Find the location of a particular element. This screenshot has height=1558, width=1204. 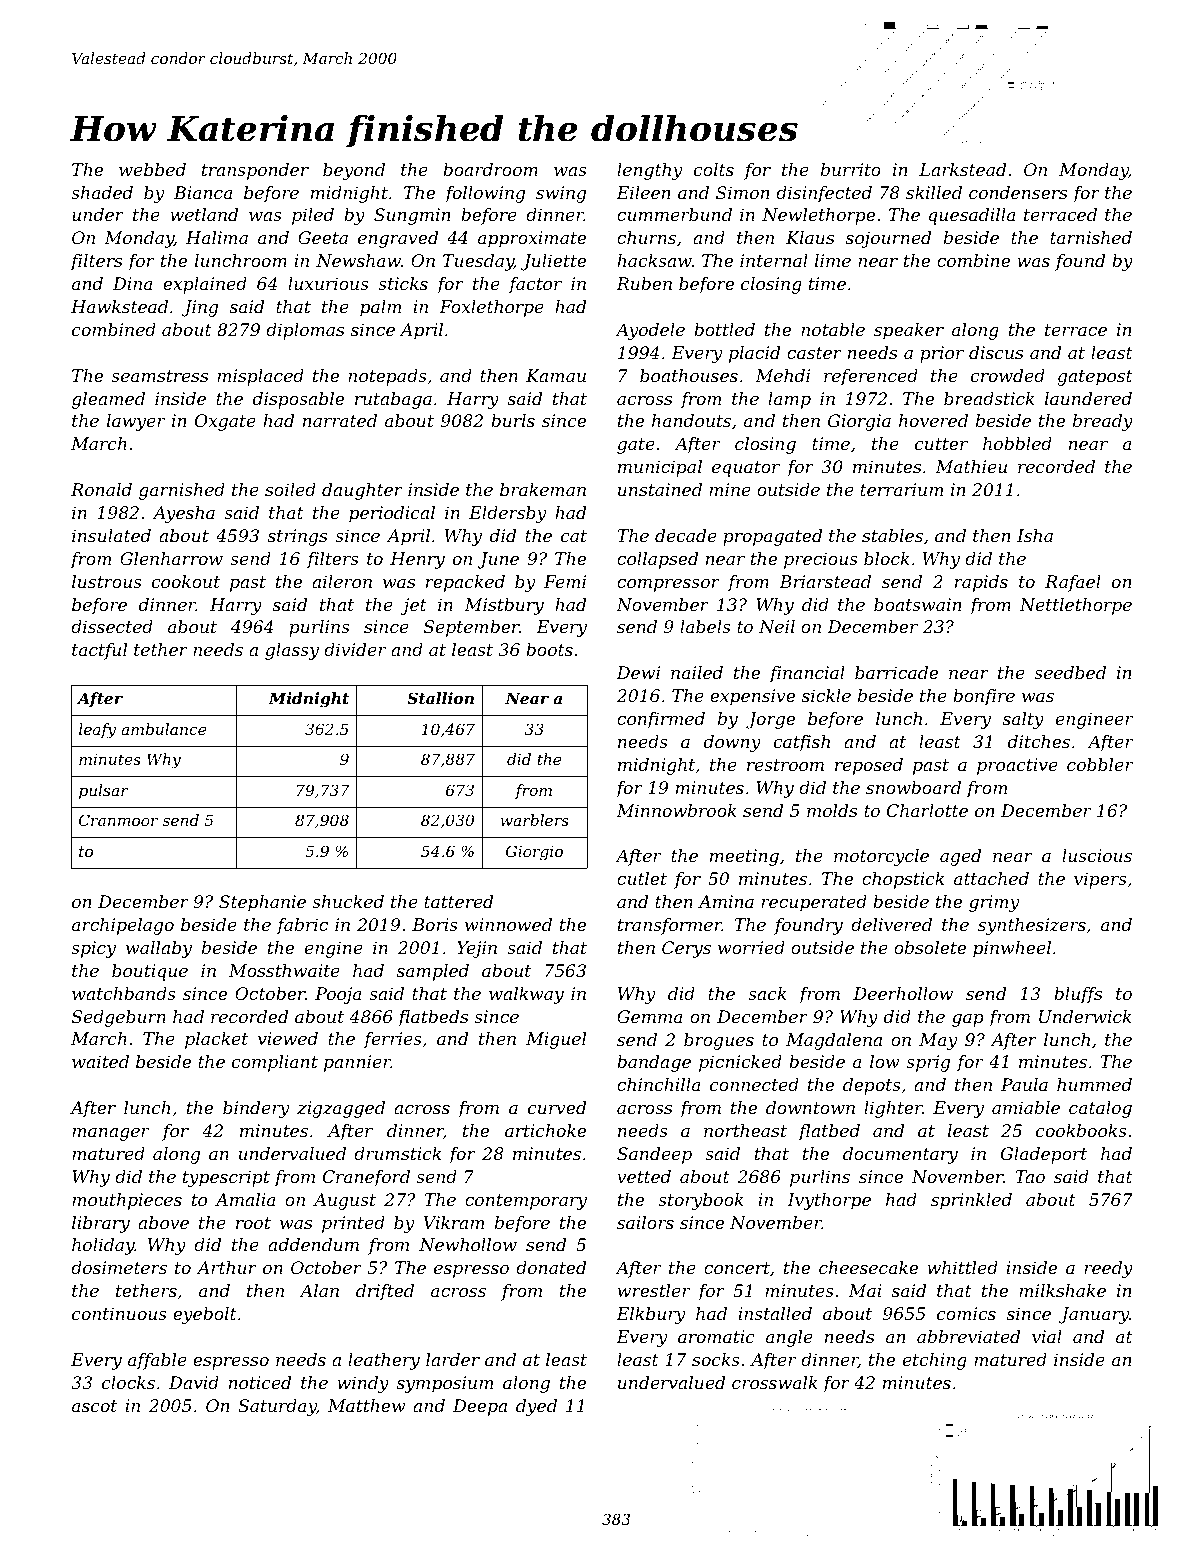

aged is located at coordinates (960, 857).
